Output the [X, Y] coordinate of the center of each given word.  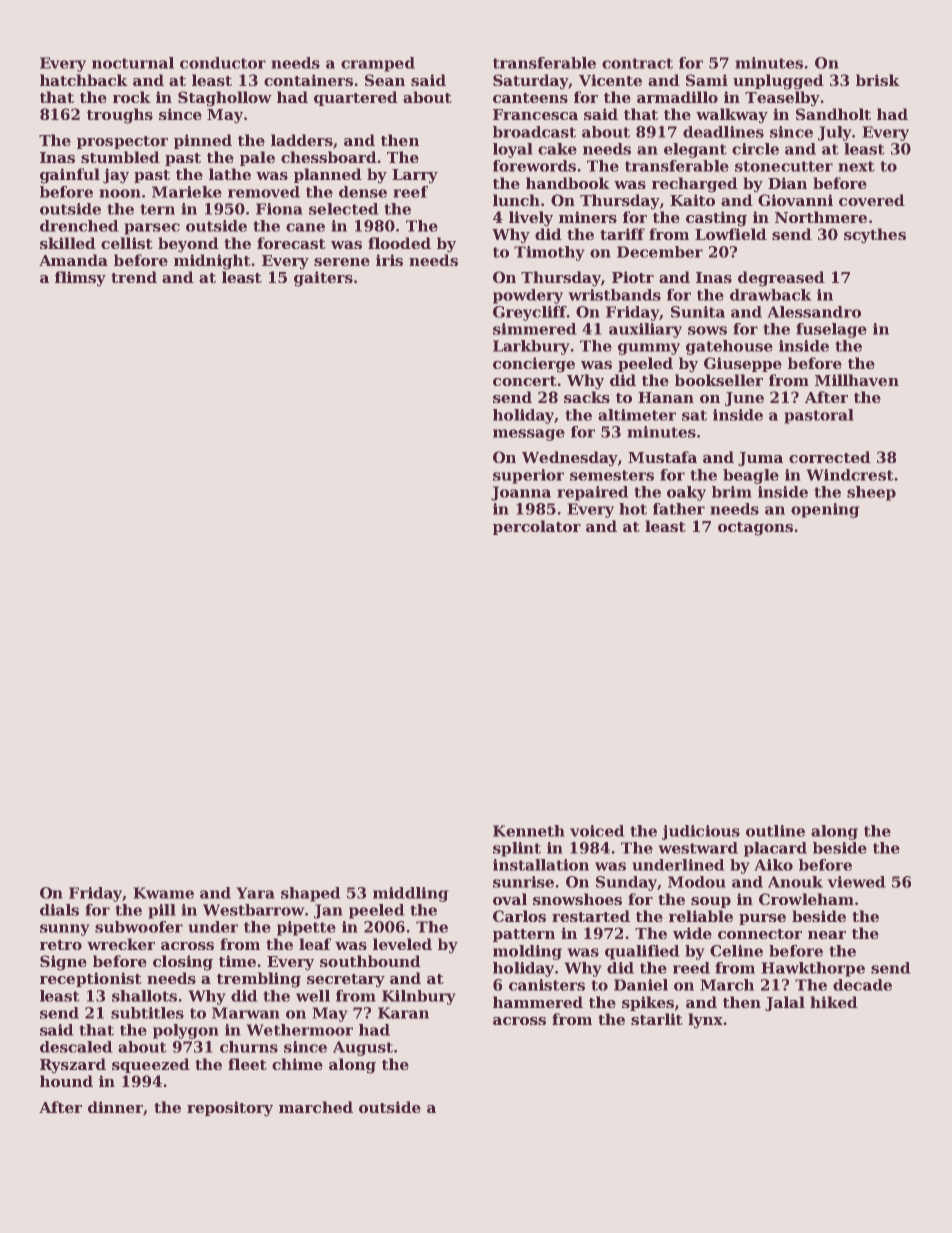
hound [66, 1081]
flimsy [80, 278]
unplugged [778, 82]
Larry [415, 176]
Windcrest [850, 475]
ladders [302, 140]
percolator [537, 527]
